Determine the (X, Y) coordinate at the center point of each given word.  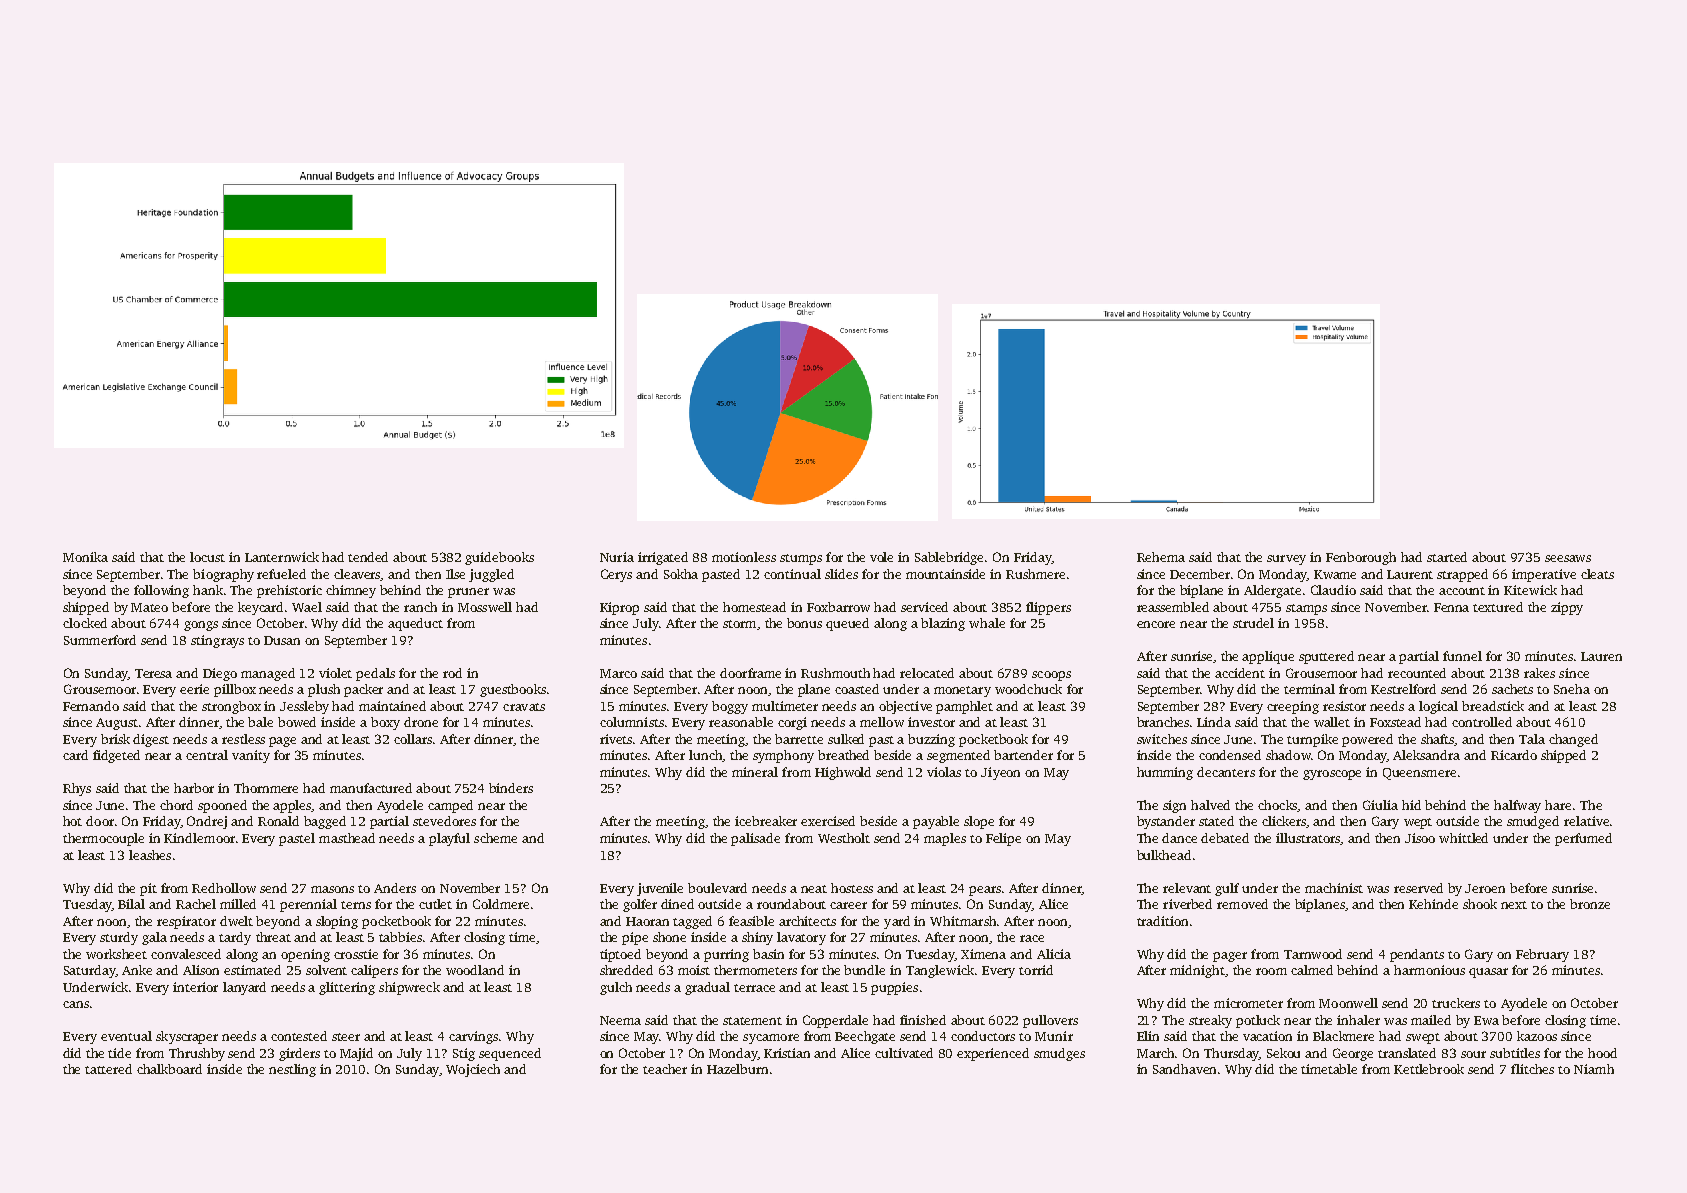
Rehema (1161, 557)
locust (207, 557)
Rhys (77, 789)
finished (923, 1020)
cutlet (435, 904)
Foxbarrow (838, 607)
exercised (828, 821)
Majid (356, 1054)
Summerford (100, 640)
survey (1286, 560)
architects (807, 921)
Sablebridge (949, 558)
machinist (1334, 888)
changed (1573, 740)
